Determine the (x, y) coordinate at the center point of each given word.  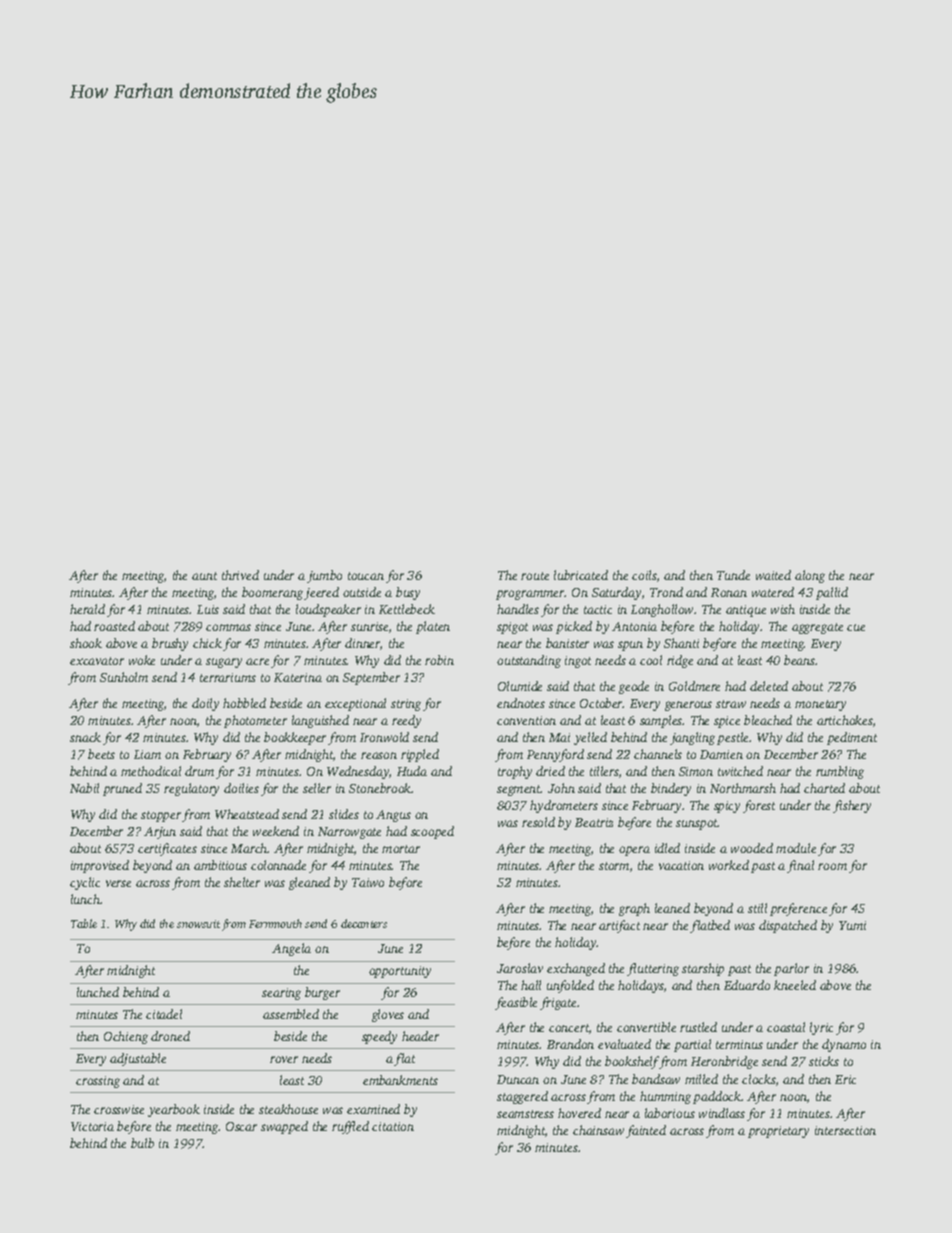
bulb (142, 1143)
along (810, 576)
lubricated (581, 575)
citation (393, 1126)
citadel (164, 1014)
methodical (151, 771)
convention (526, 720)
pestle (732, 738)
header (420, 1036)
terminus (739, 1044)
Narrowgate (349, 833)
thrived (240, 575)
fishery (852, 806)
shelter (242, 882)
